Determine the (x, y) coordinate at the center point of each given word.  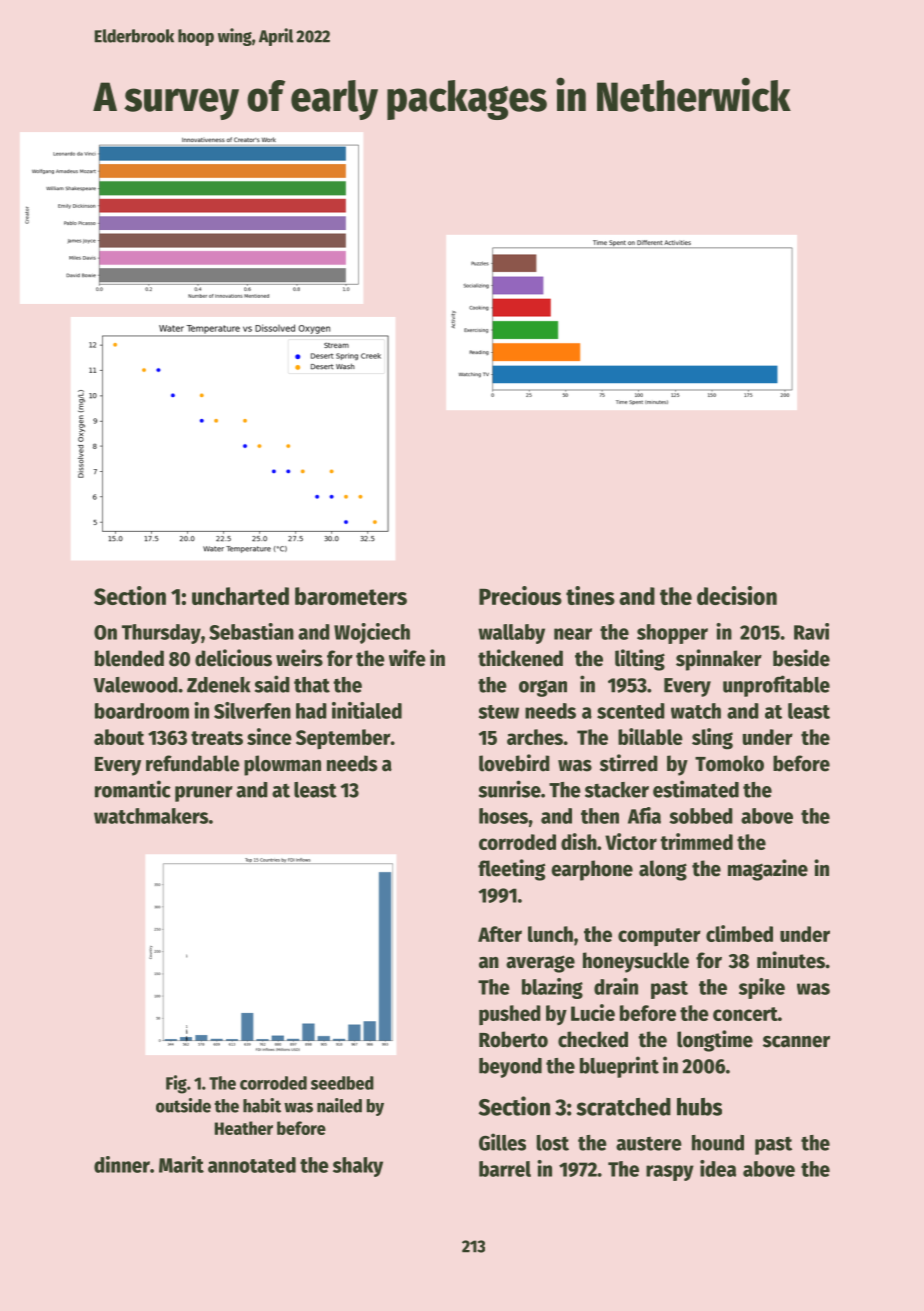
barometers (351, 596)
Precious (520, 595)
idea (718, 1168)
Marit (181, 1164)
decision (737, 595)
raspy (670, 1173)
